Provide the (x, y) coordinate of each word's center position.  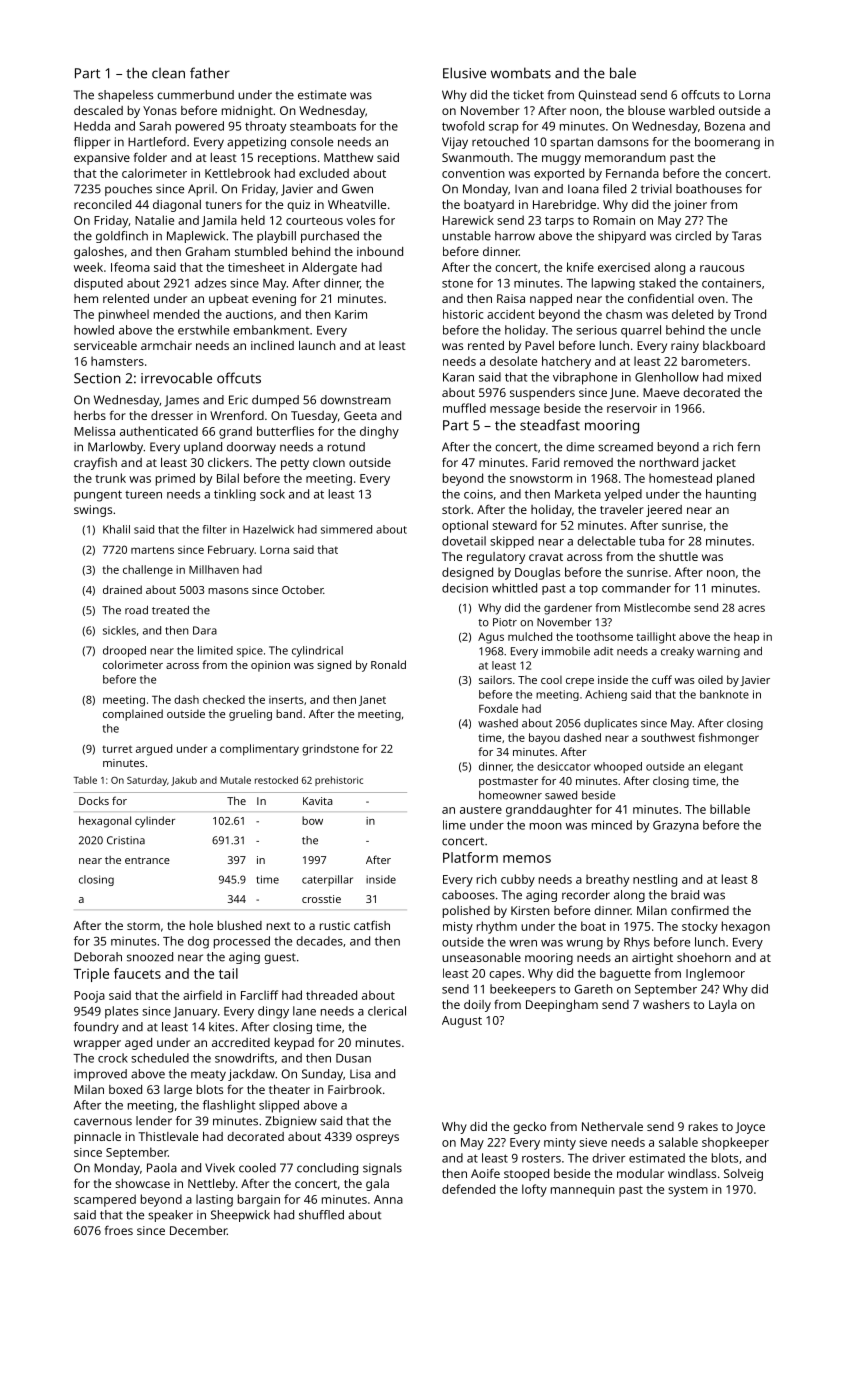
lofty (534, 1190)
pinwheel (124, 315)
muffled (464, 408)
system (688, 1191)
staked (657, 283)
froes (119, 1230)
